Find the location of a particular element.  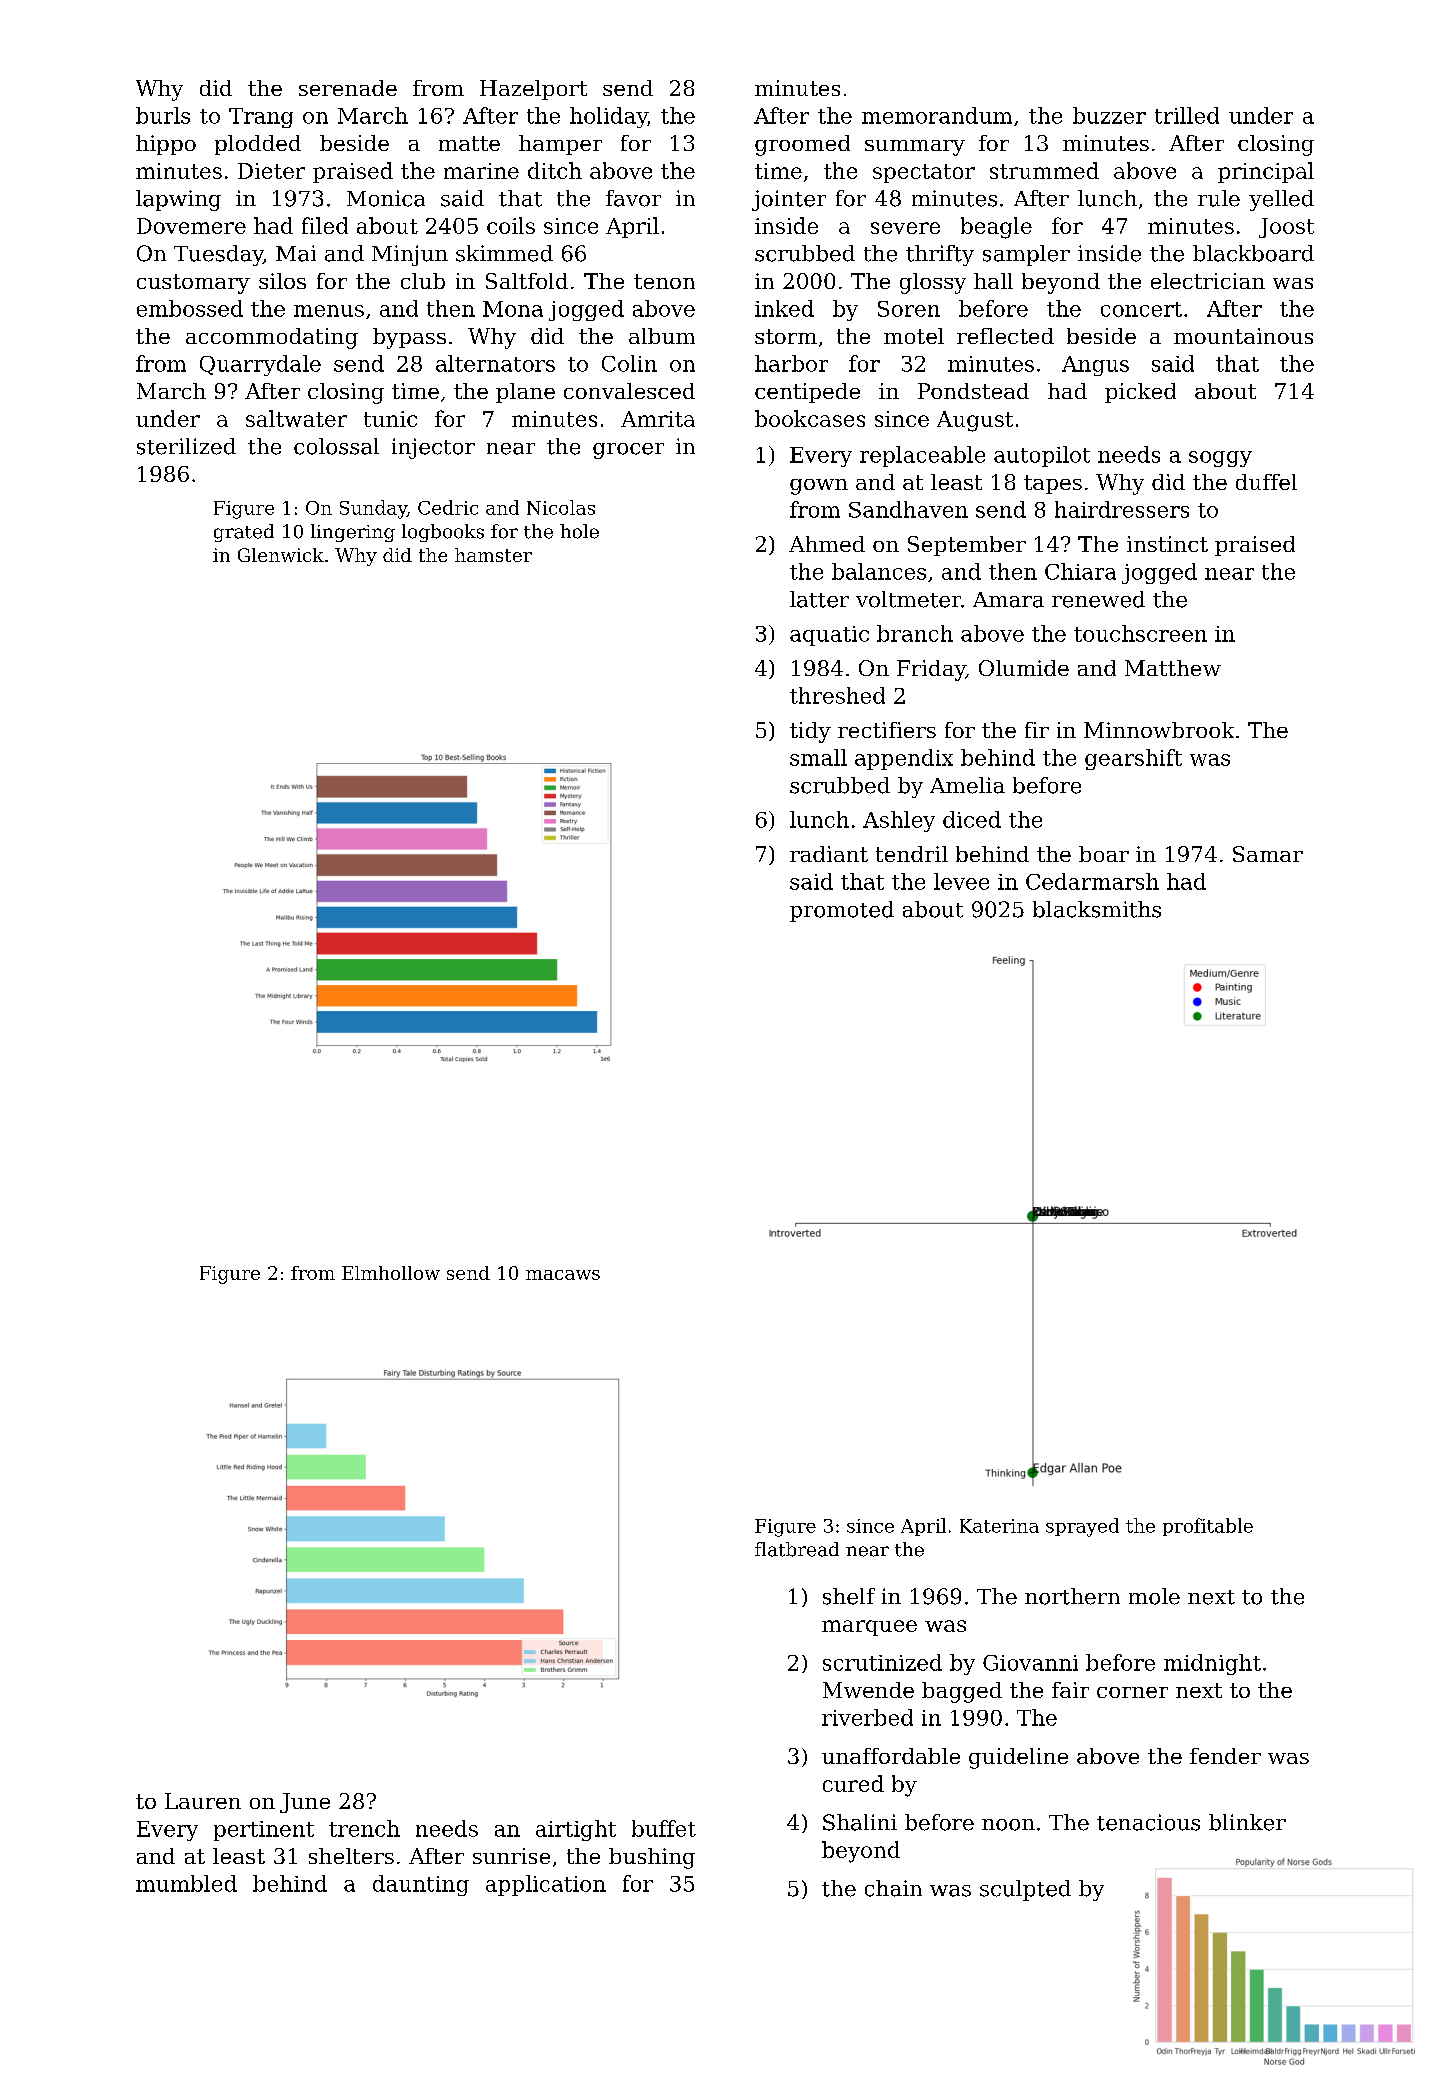

album is located at coordinates (662, 336).
